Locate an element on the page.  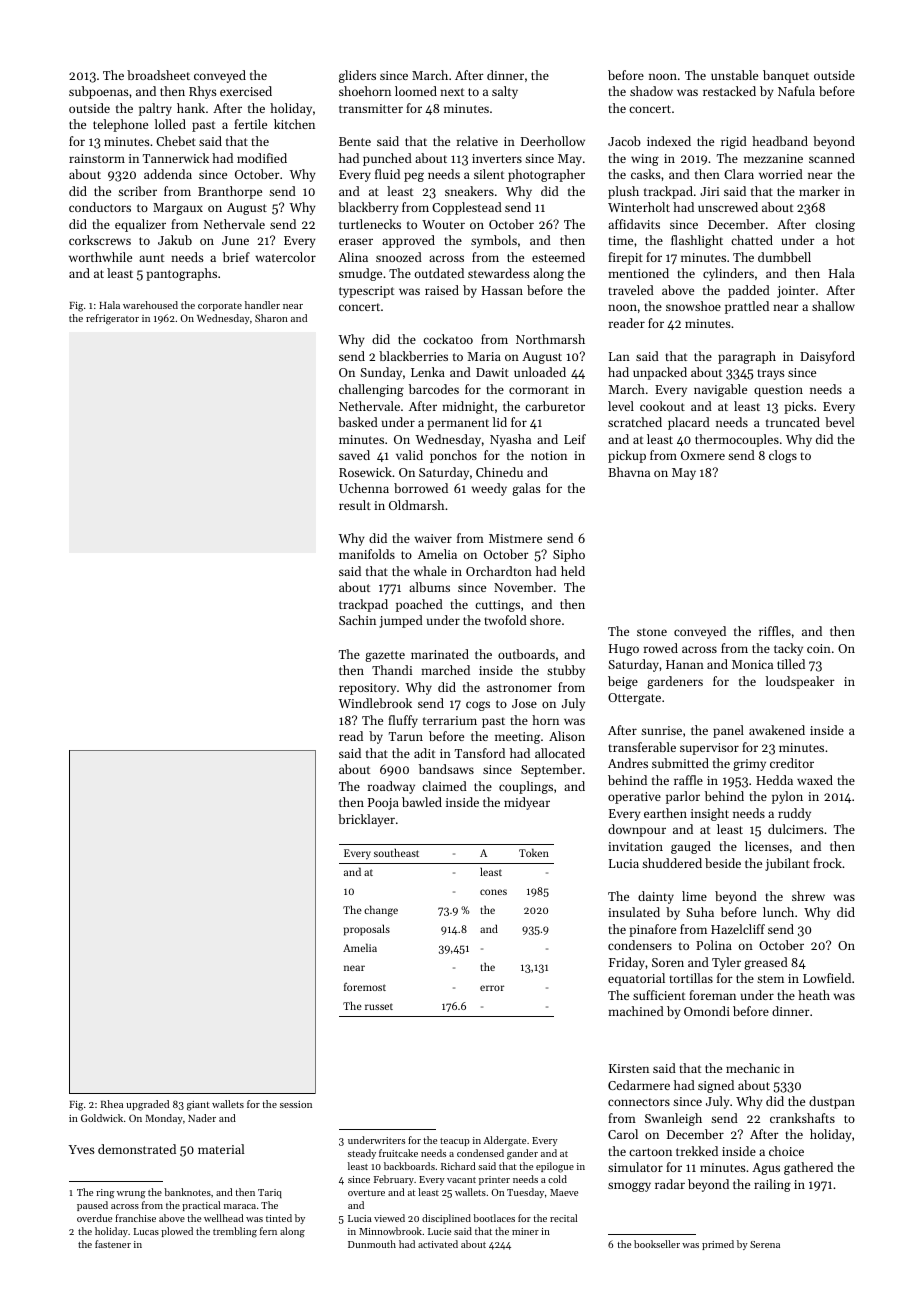
coin is located at coordinates (819, 648).
